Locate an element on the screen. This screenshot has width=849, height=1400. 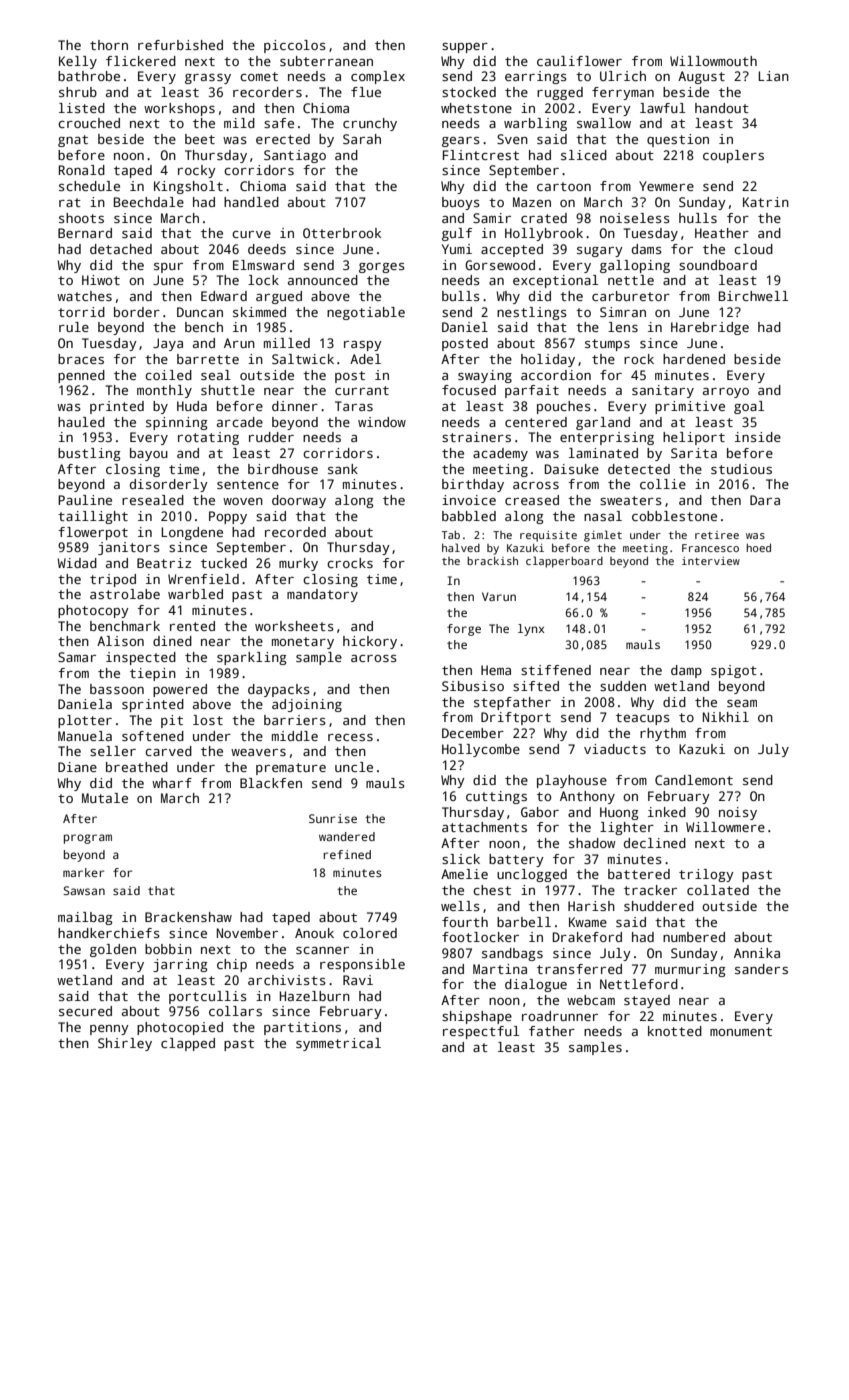
Hollycombe is located at coordinates (481, 750).
